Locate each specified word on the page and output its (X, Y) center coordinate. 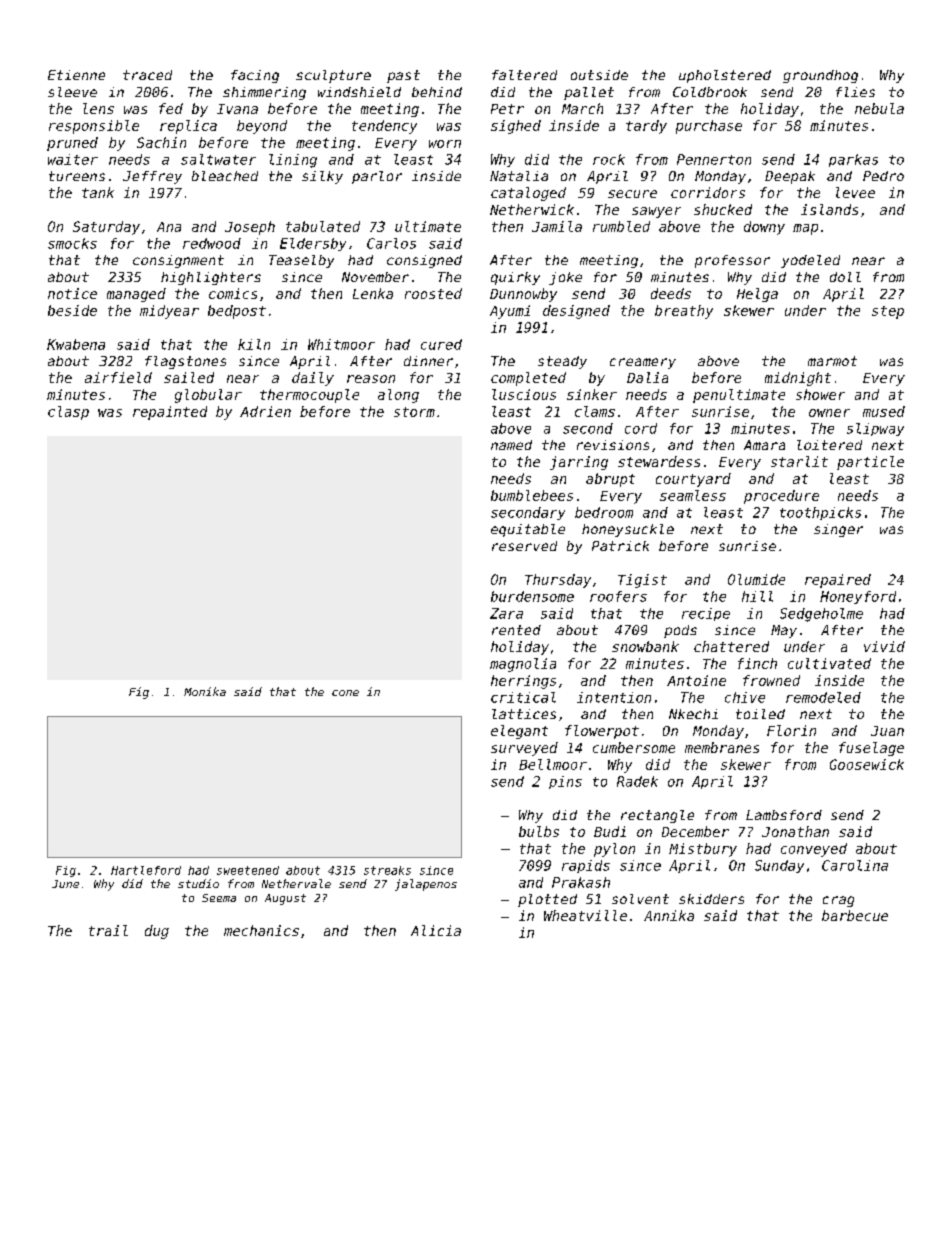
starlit (799, 461)
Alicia (436, 930)
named (511, 445)
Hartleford (146, 870)
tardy (646, 127)
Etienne (76, 75)
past (403, 76)
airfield (118, 377)
